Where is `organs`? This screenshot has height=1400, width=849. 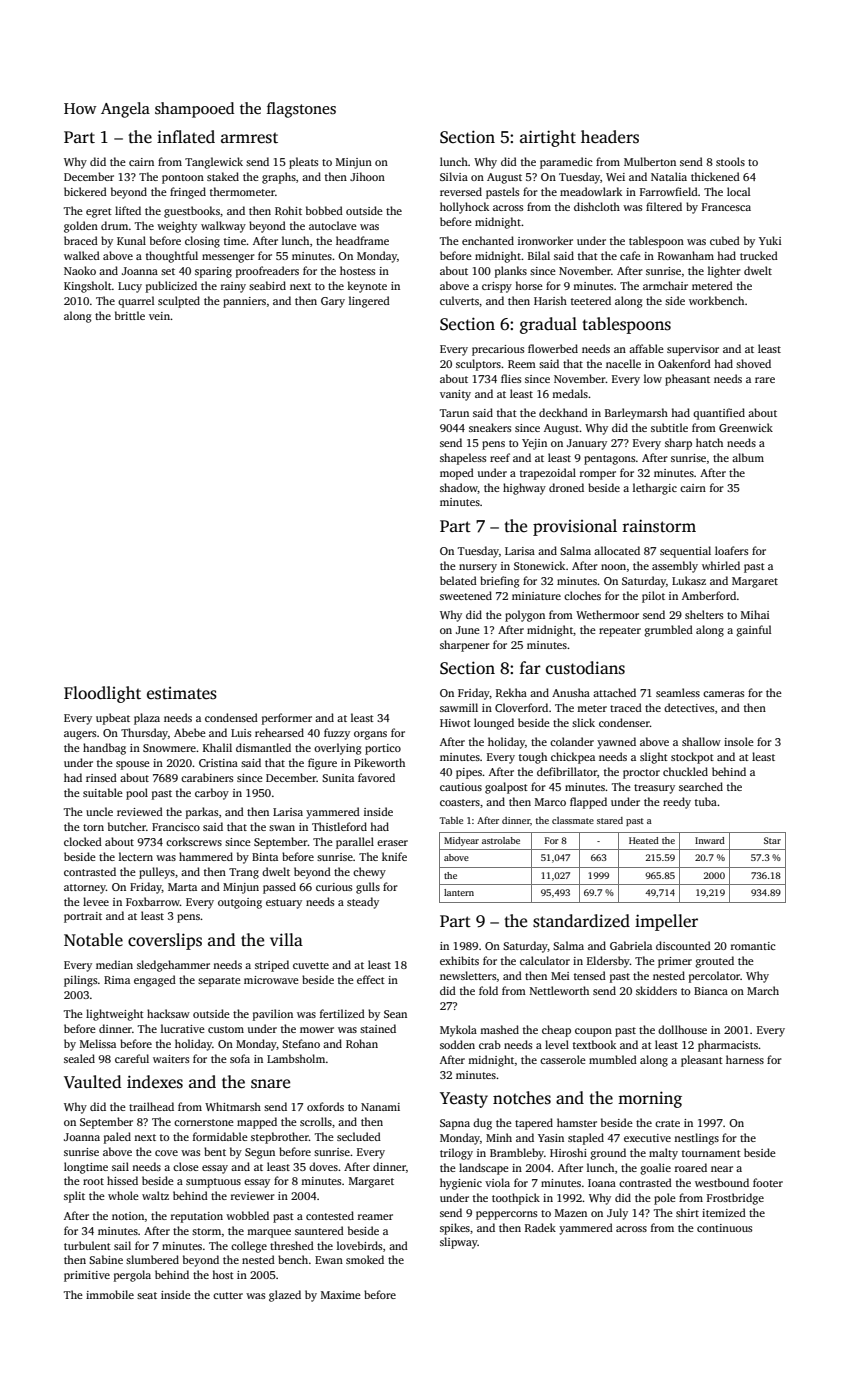
organs is located at coordinates (370, 735).
